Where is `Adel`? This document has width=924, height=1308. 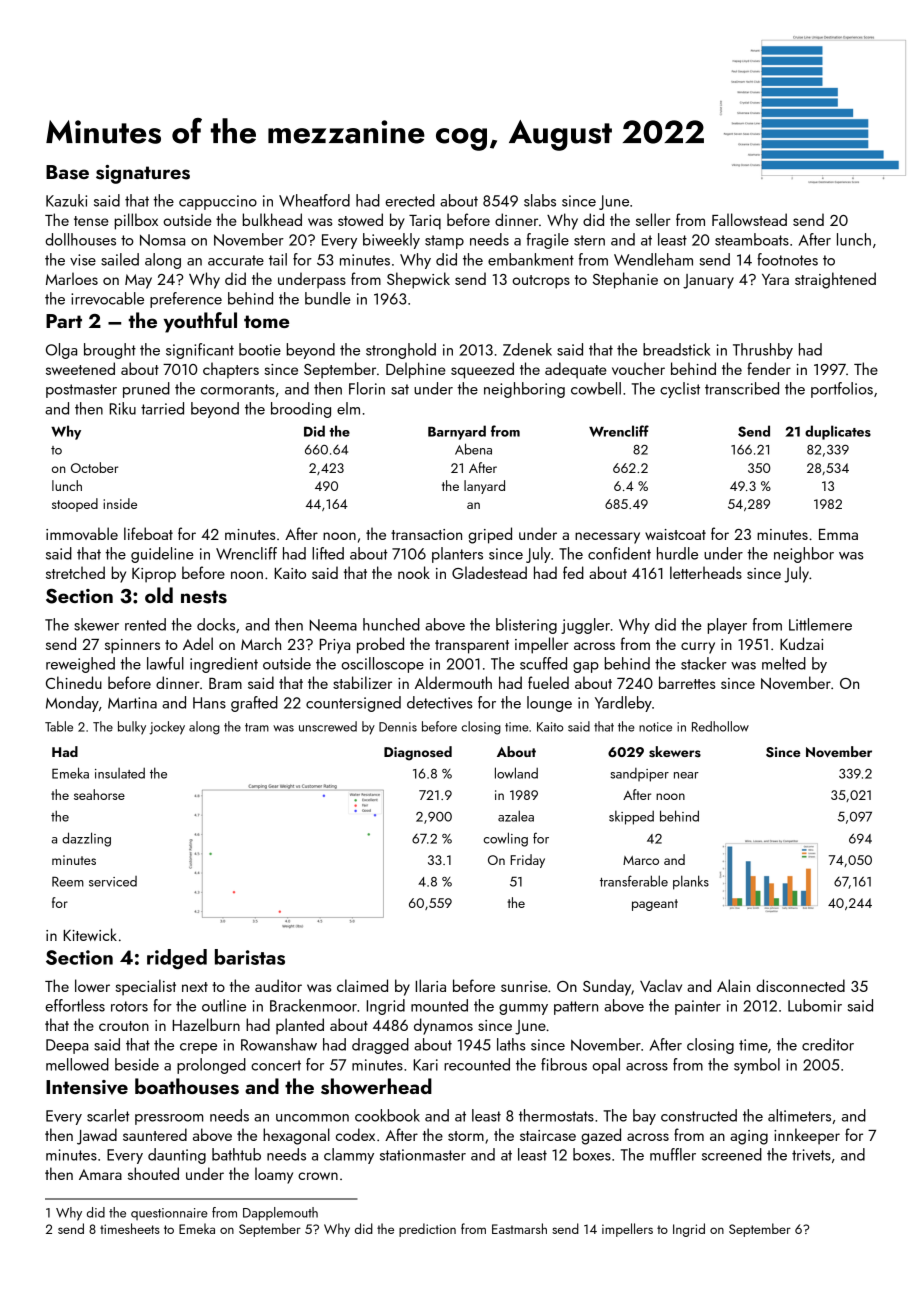
Adel is located at coordinates (198, 643).
